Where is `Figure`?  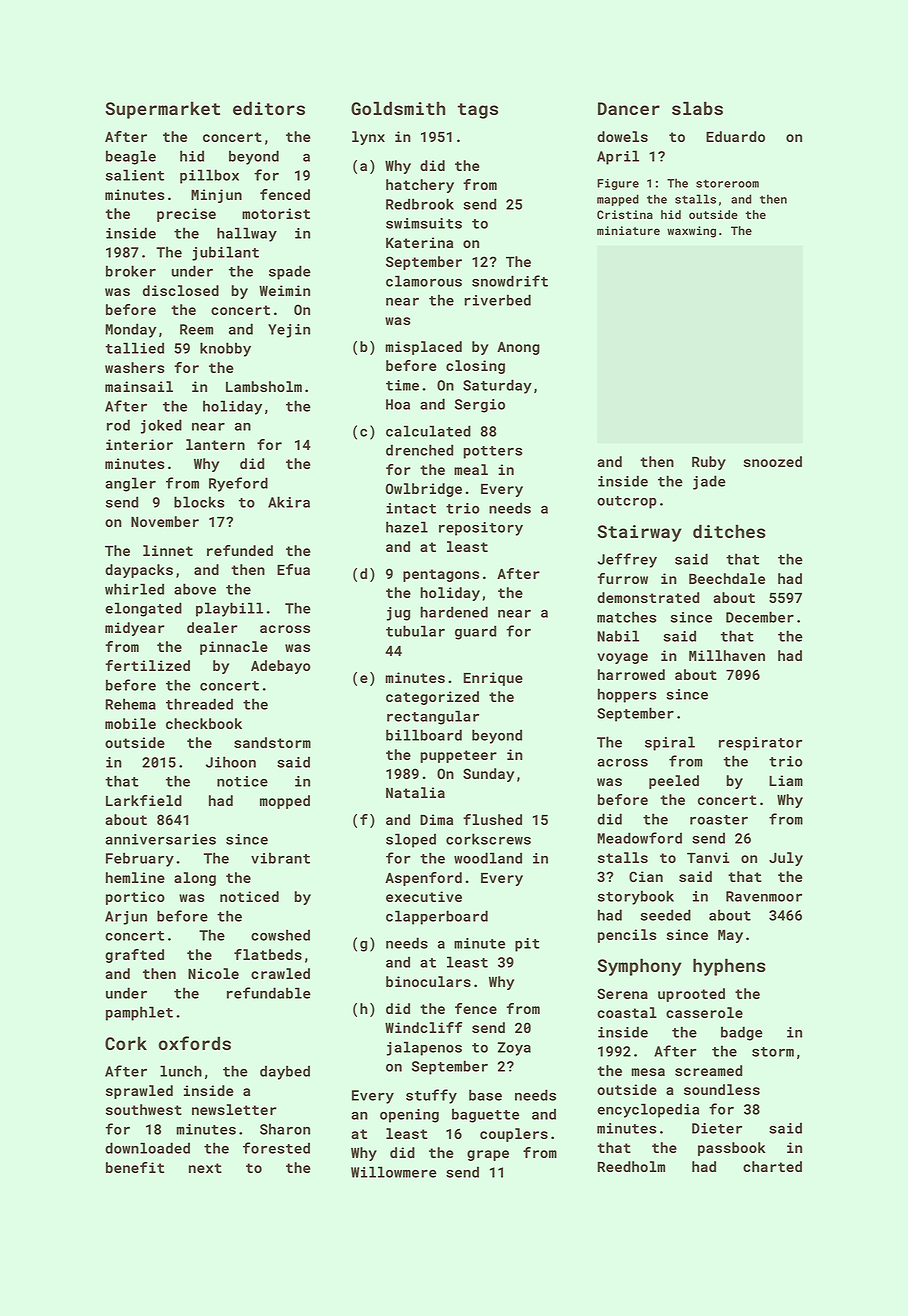
Figure is located at coordinates (618, 184).
